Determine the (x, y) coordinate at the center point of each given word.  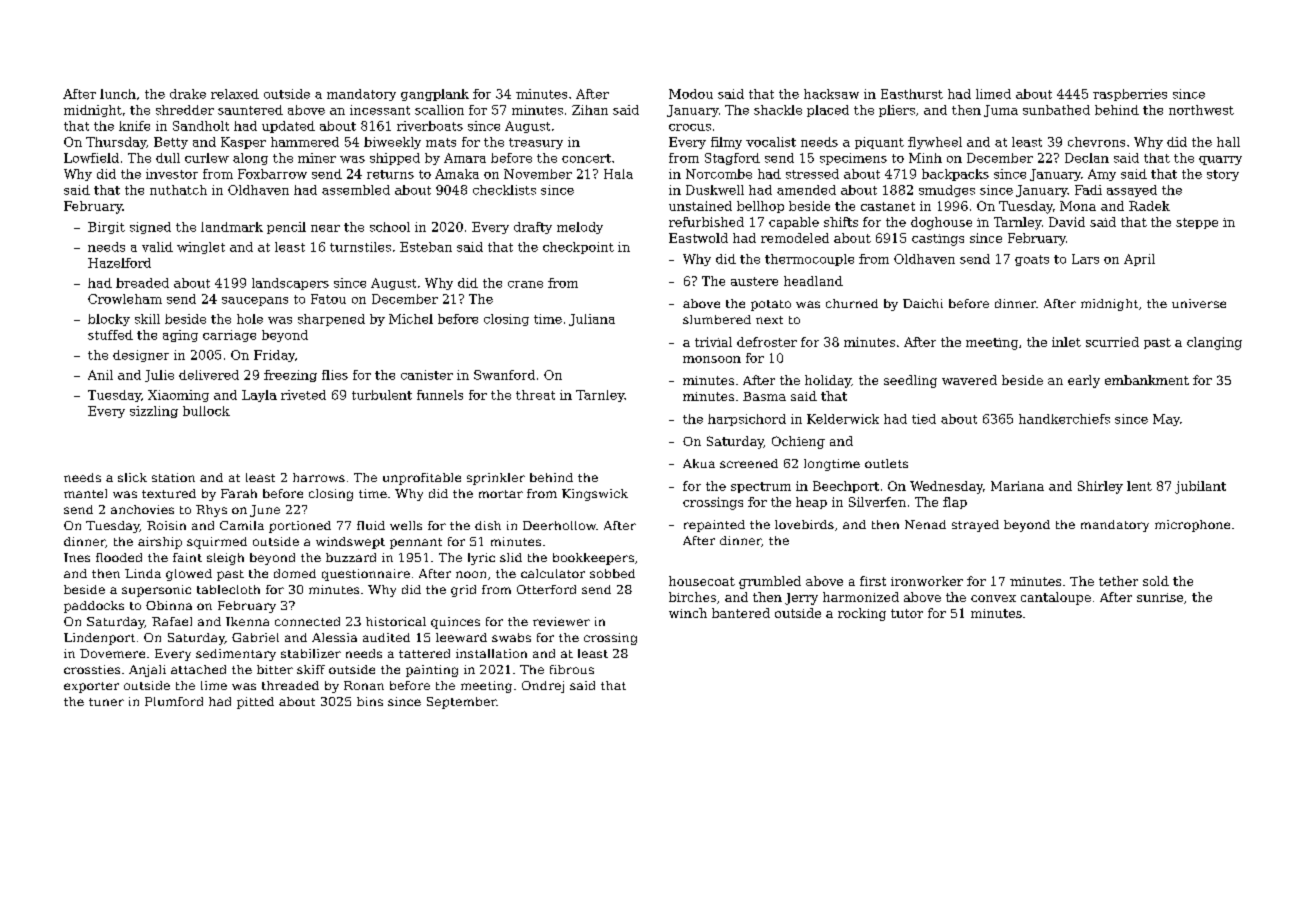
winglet (201, 248)
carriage (229, 336)
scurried (1112, 342)
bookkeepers (593, 559)
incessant (380, 110)
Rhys (211, 511)
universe (1199, 303)
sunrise (1160, 597)
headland (813, 281)
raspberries (1130, 95)
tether (1118, 581)
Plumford (174, 701)
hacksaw (831, 94)
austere (754, 281)
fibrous (572, 669)
